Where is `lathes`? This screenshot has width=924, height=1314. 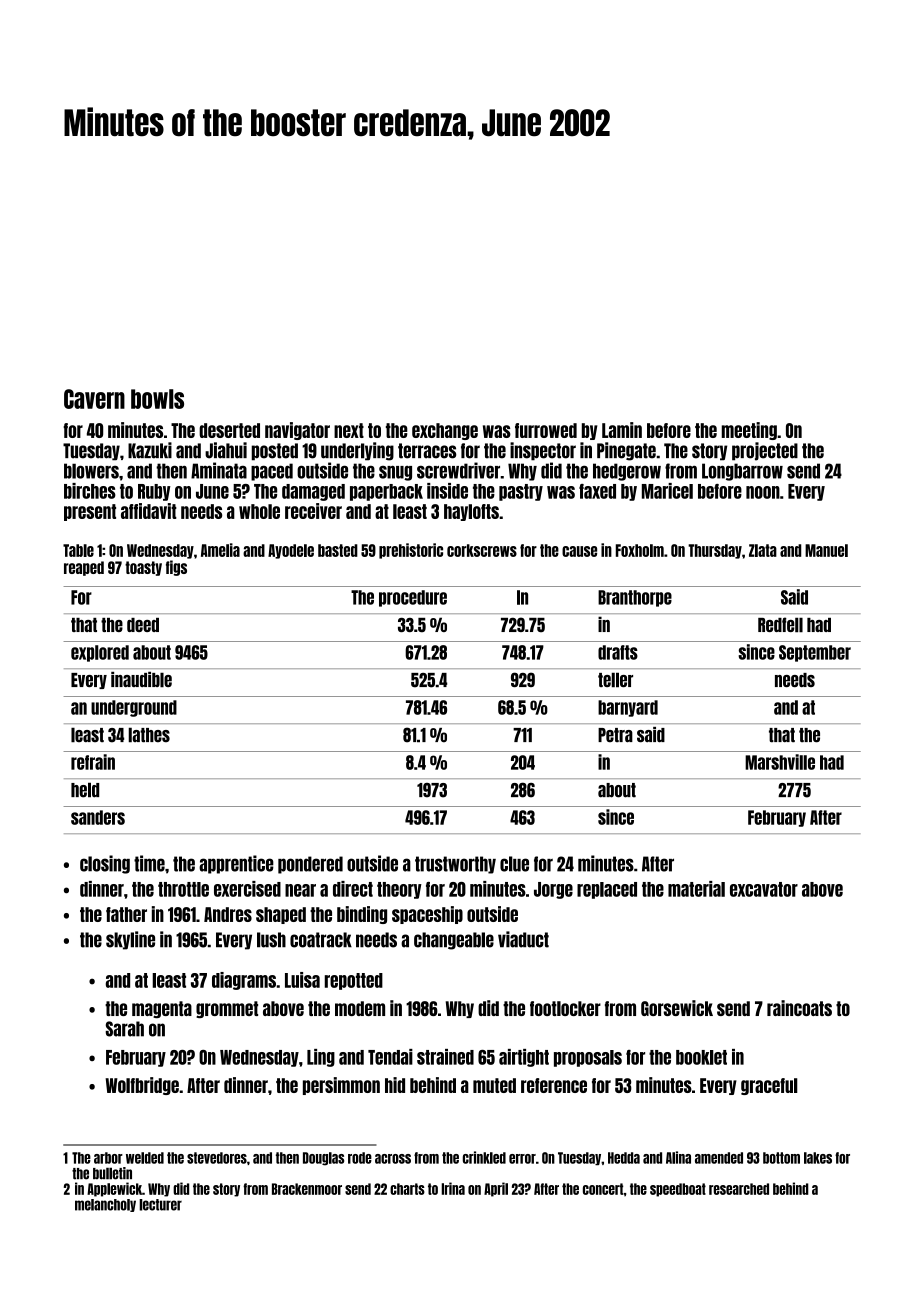 lathes is located at coordinates (149, 735).
